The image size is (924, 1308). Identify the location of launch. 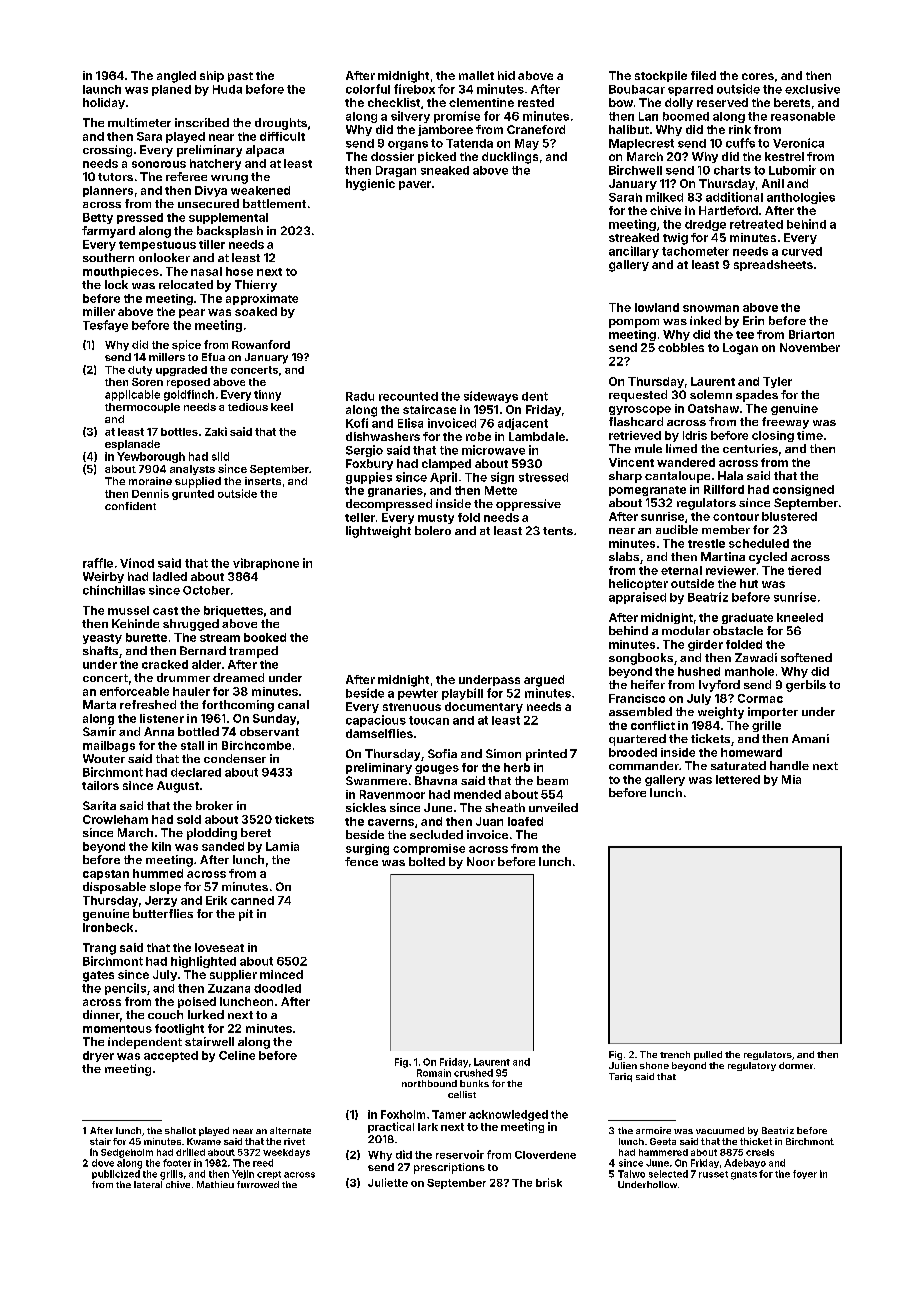
(102, 89).
